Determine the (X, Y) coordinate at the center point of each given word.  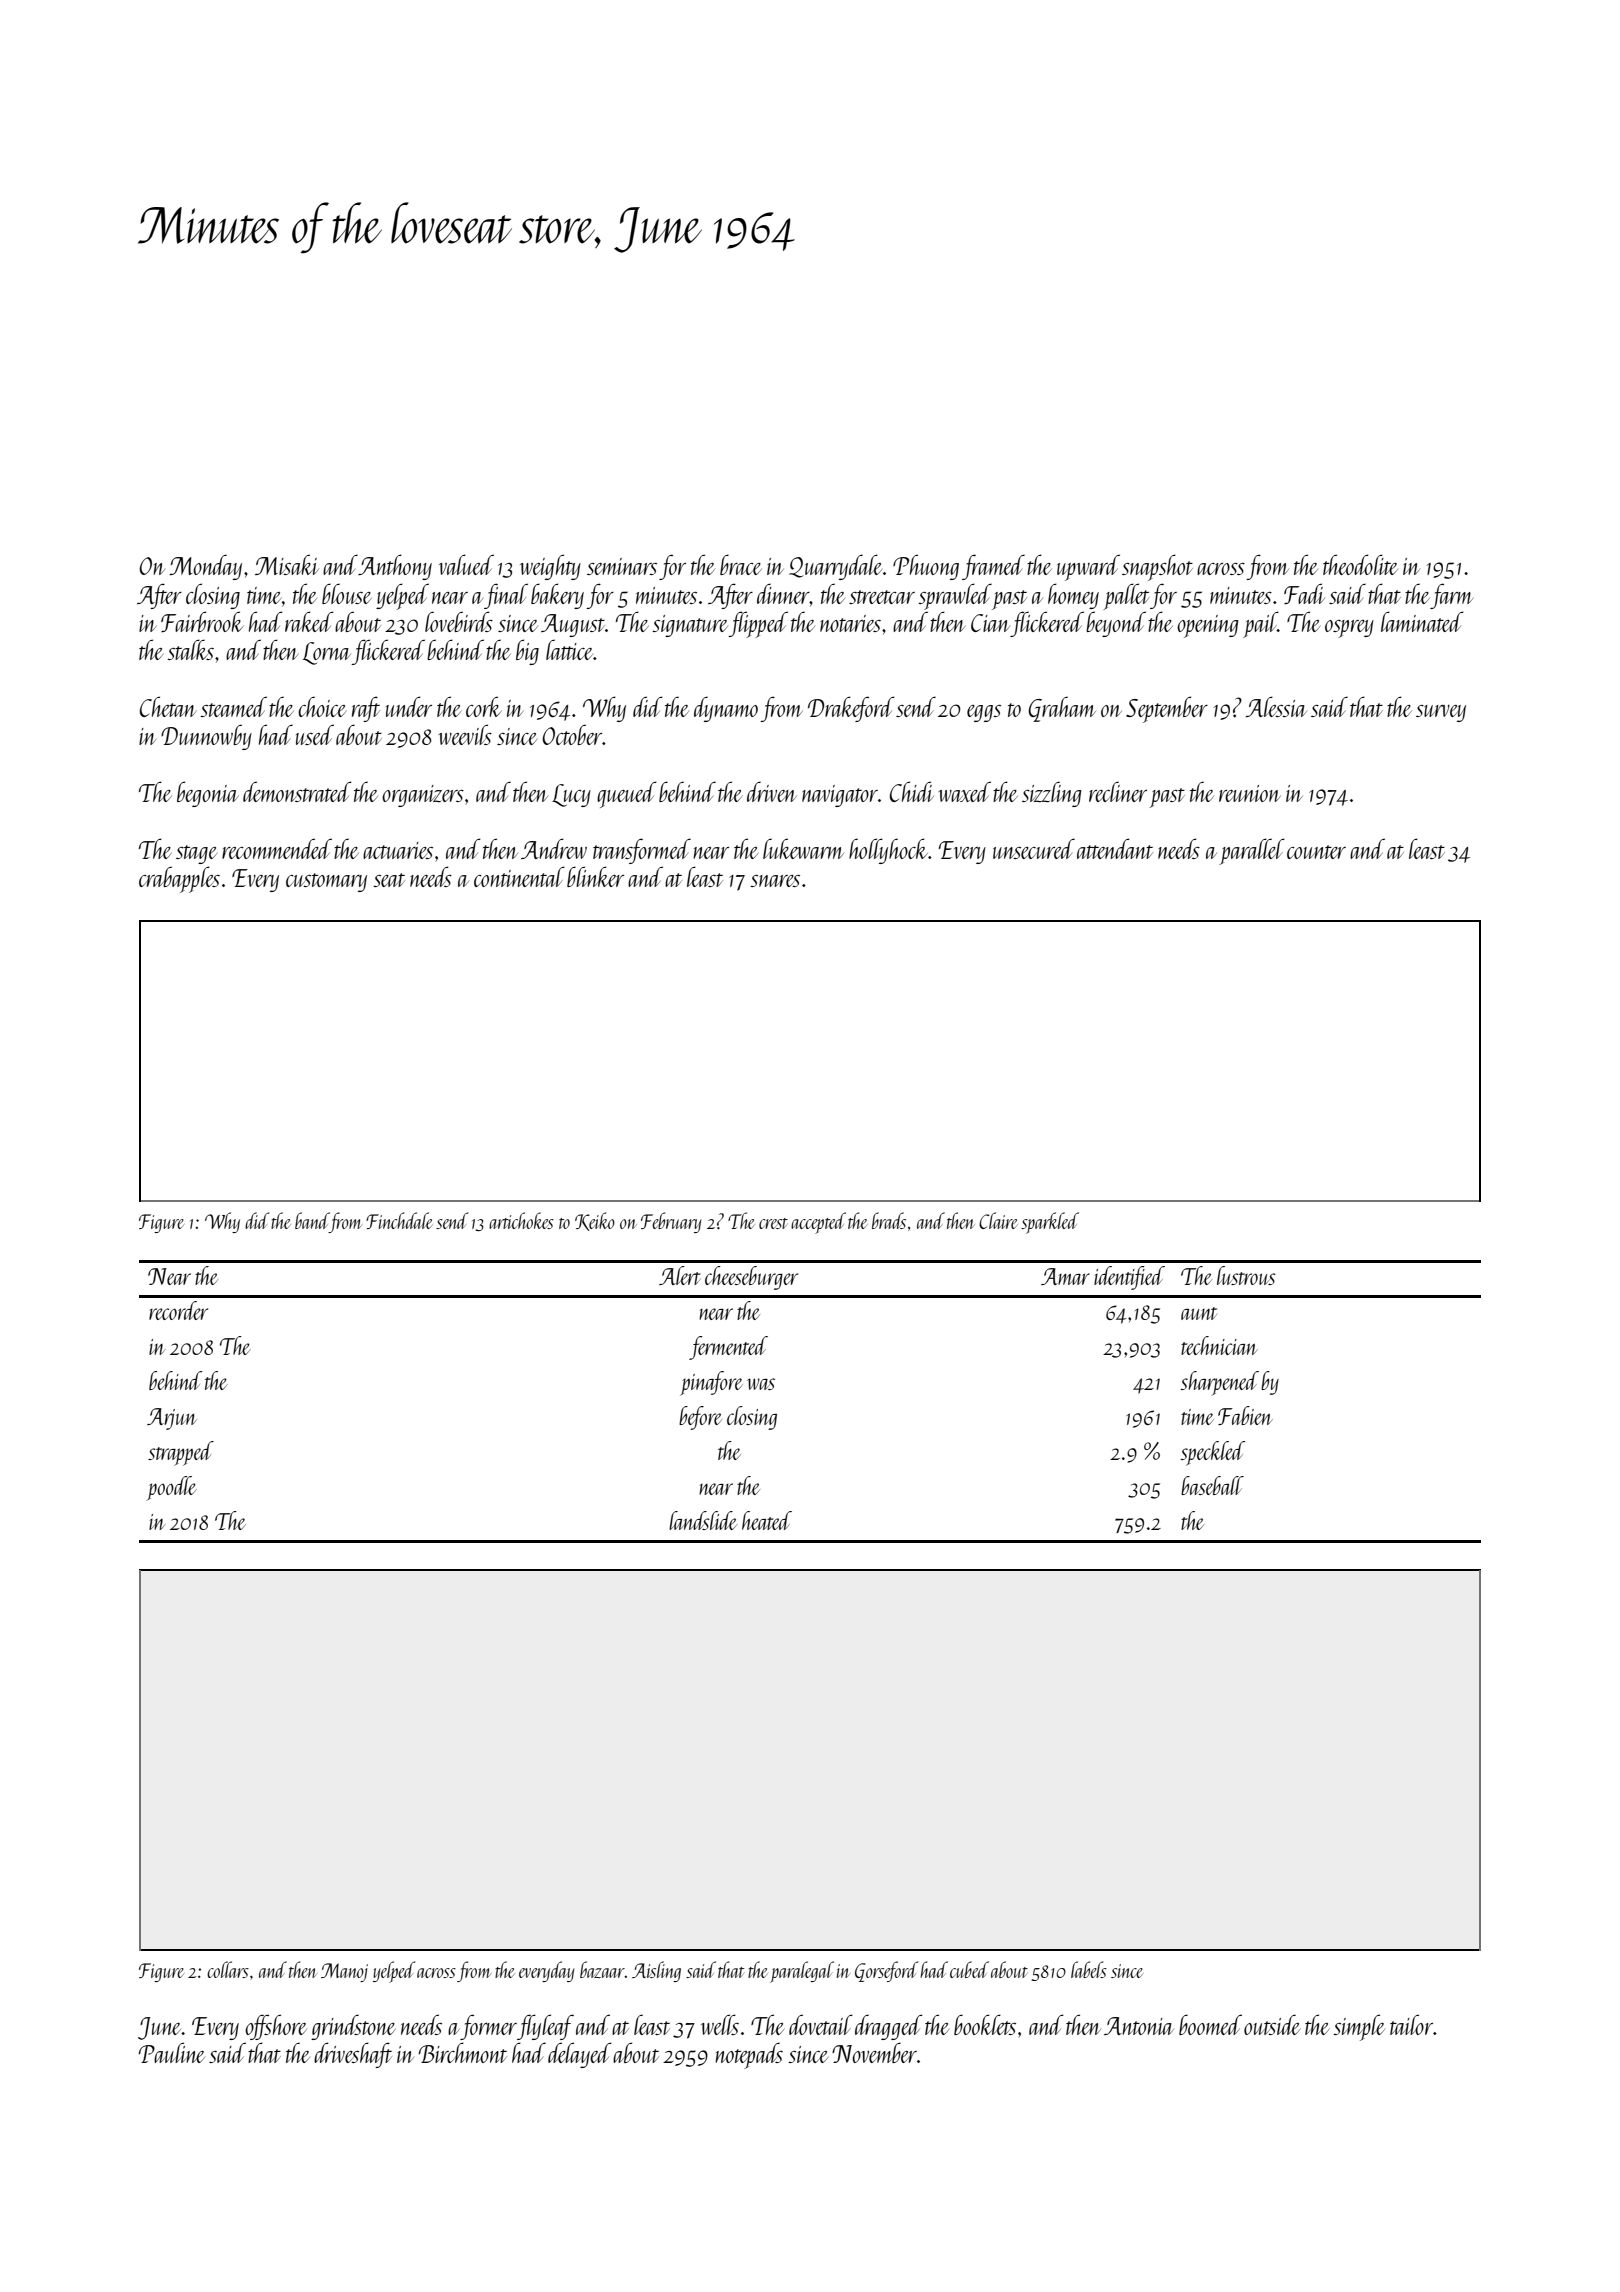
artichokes (521, 1220)
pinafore (711, 1383)
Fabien (1245, 1415)
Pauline (171, 2052)
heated (767, 1520)
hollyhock (888, 851)
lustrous (1246, 1275)
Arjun (172, 1419)
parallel (1252, 851)
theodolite (1360, 564)
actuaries (398, 850)
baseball (1212, 1485)
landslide (703, 1520)
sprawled (955, 596)
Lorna (327, 653)
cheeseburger (751, 1278)
